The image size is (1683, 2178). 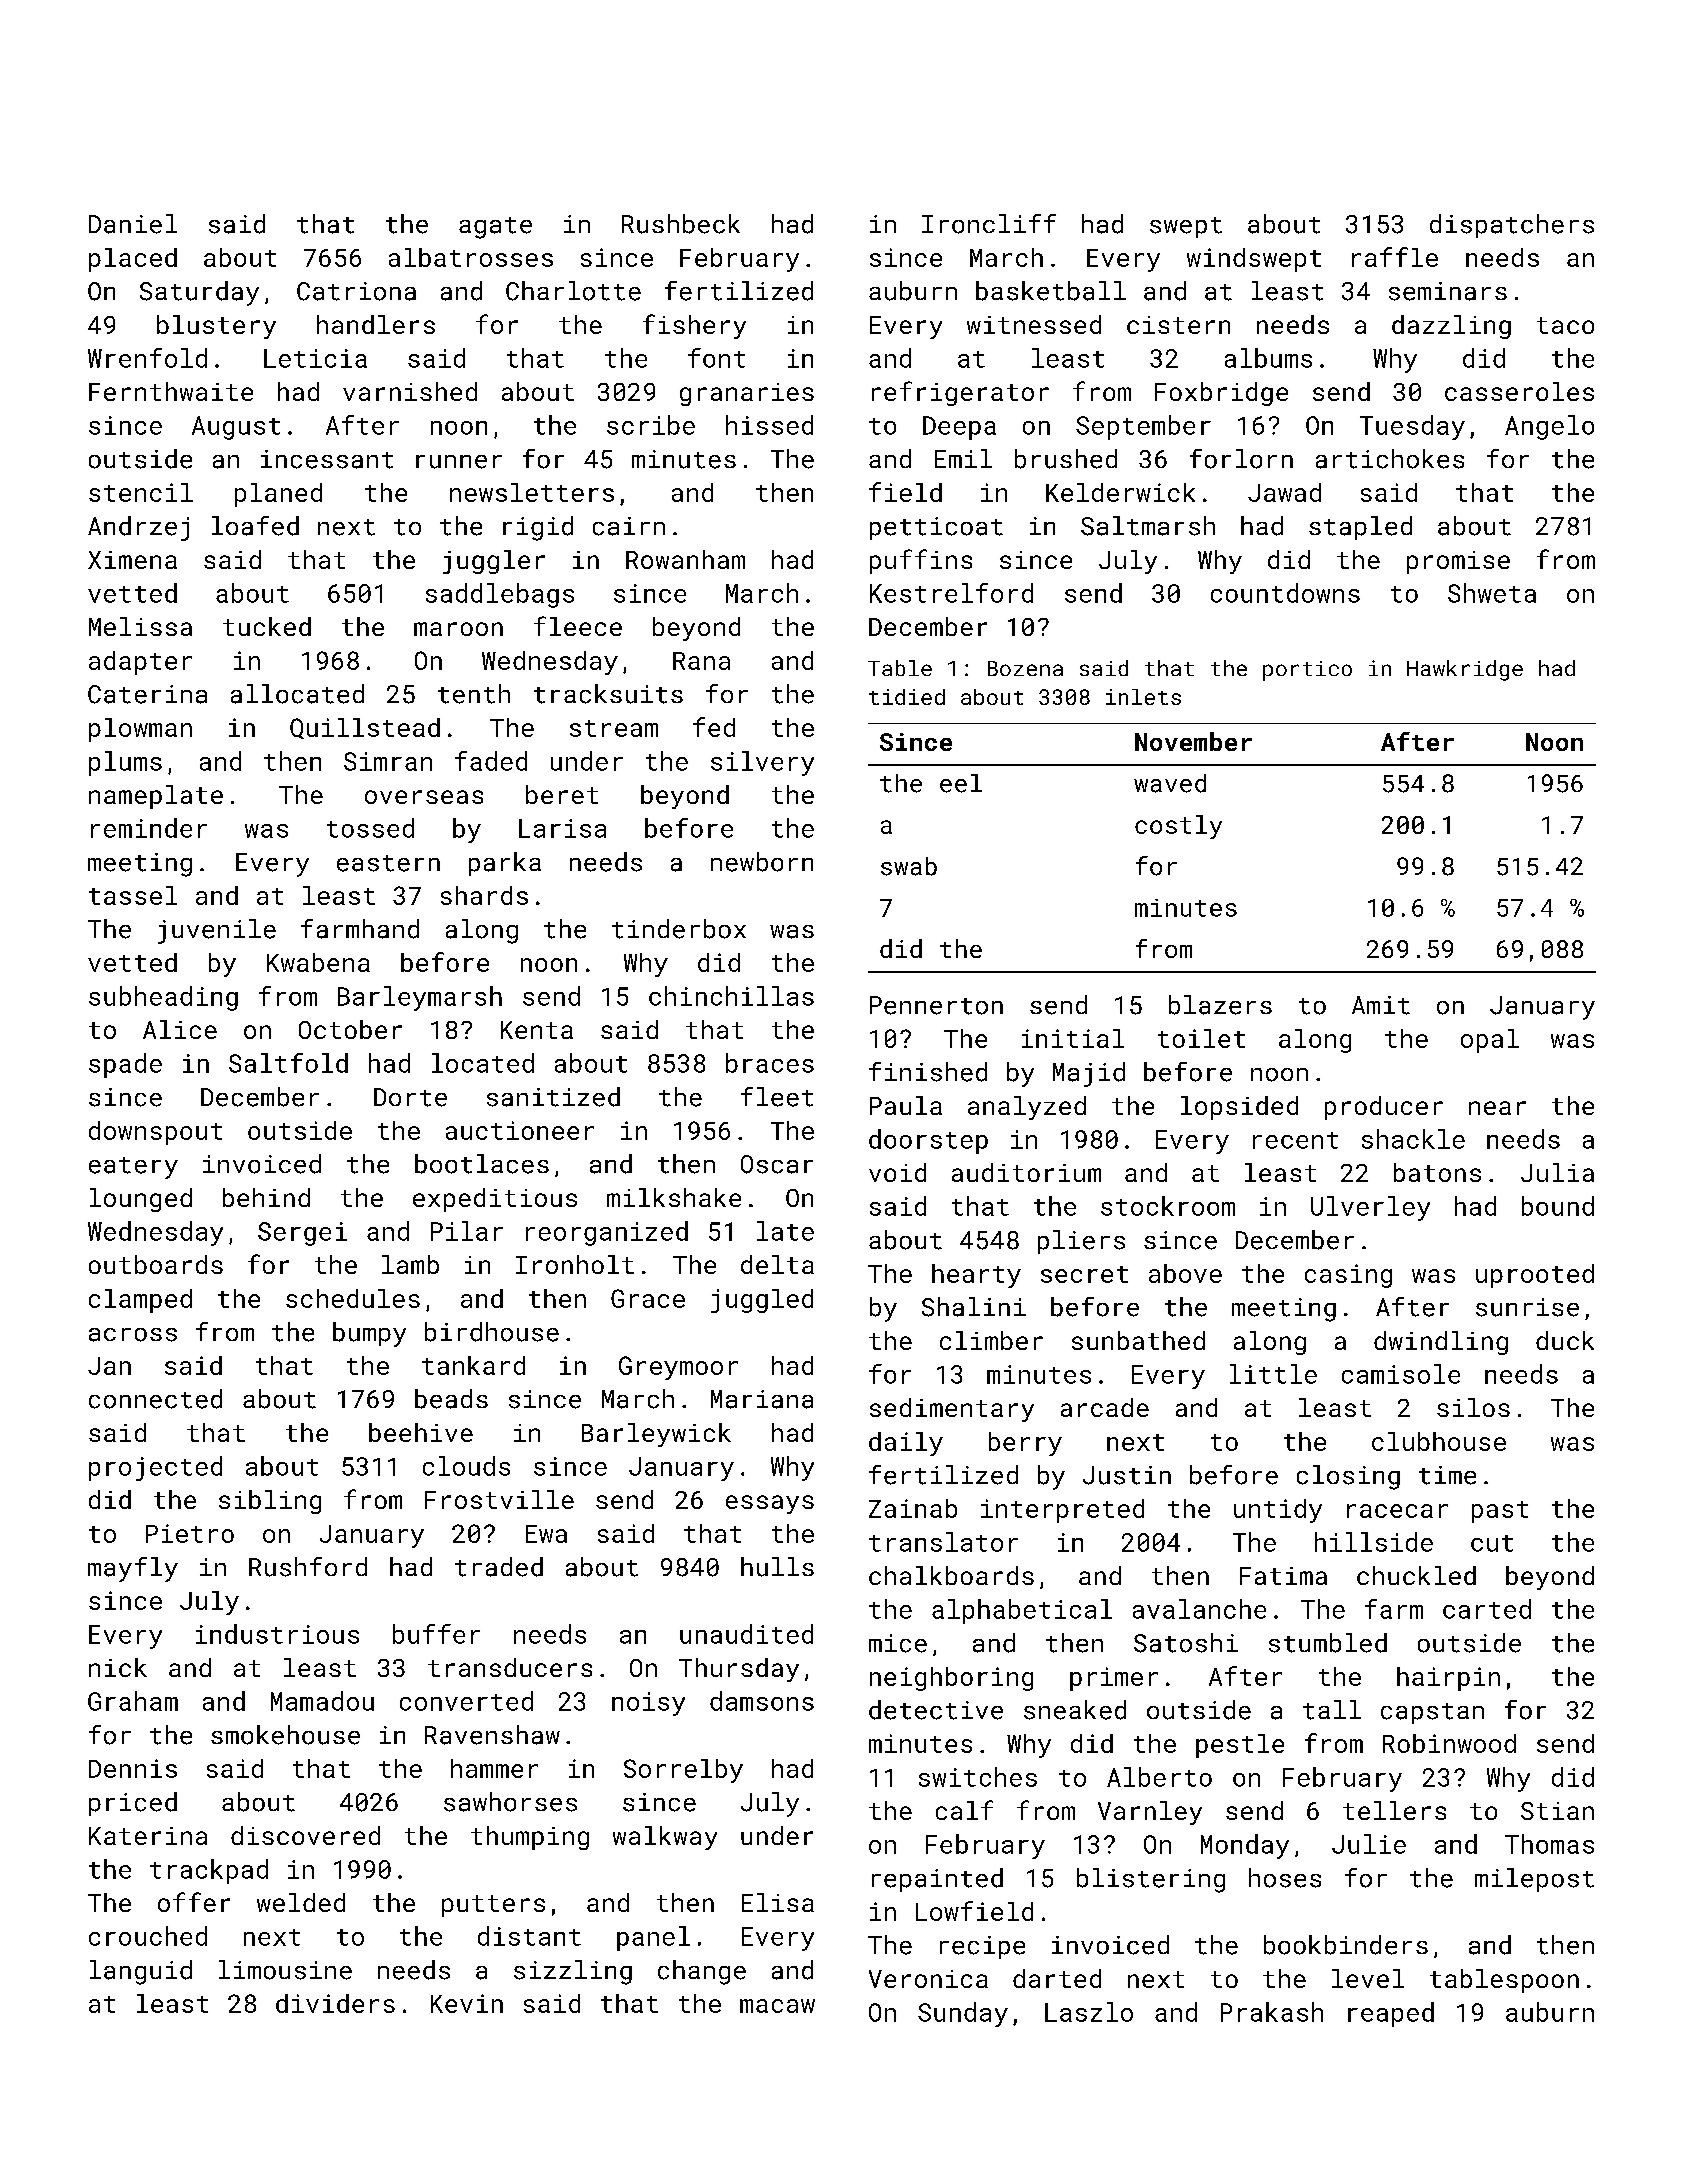 What do you see at coordinates (989, 224) in the screenshot?
I see `Ironcliff` at bounding box center [989, 224].
